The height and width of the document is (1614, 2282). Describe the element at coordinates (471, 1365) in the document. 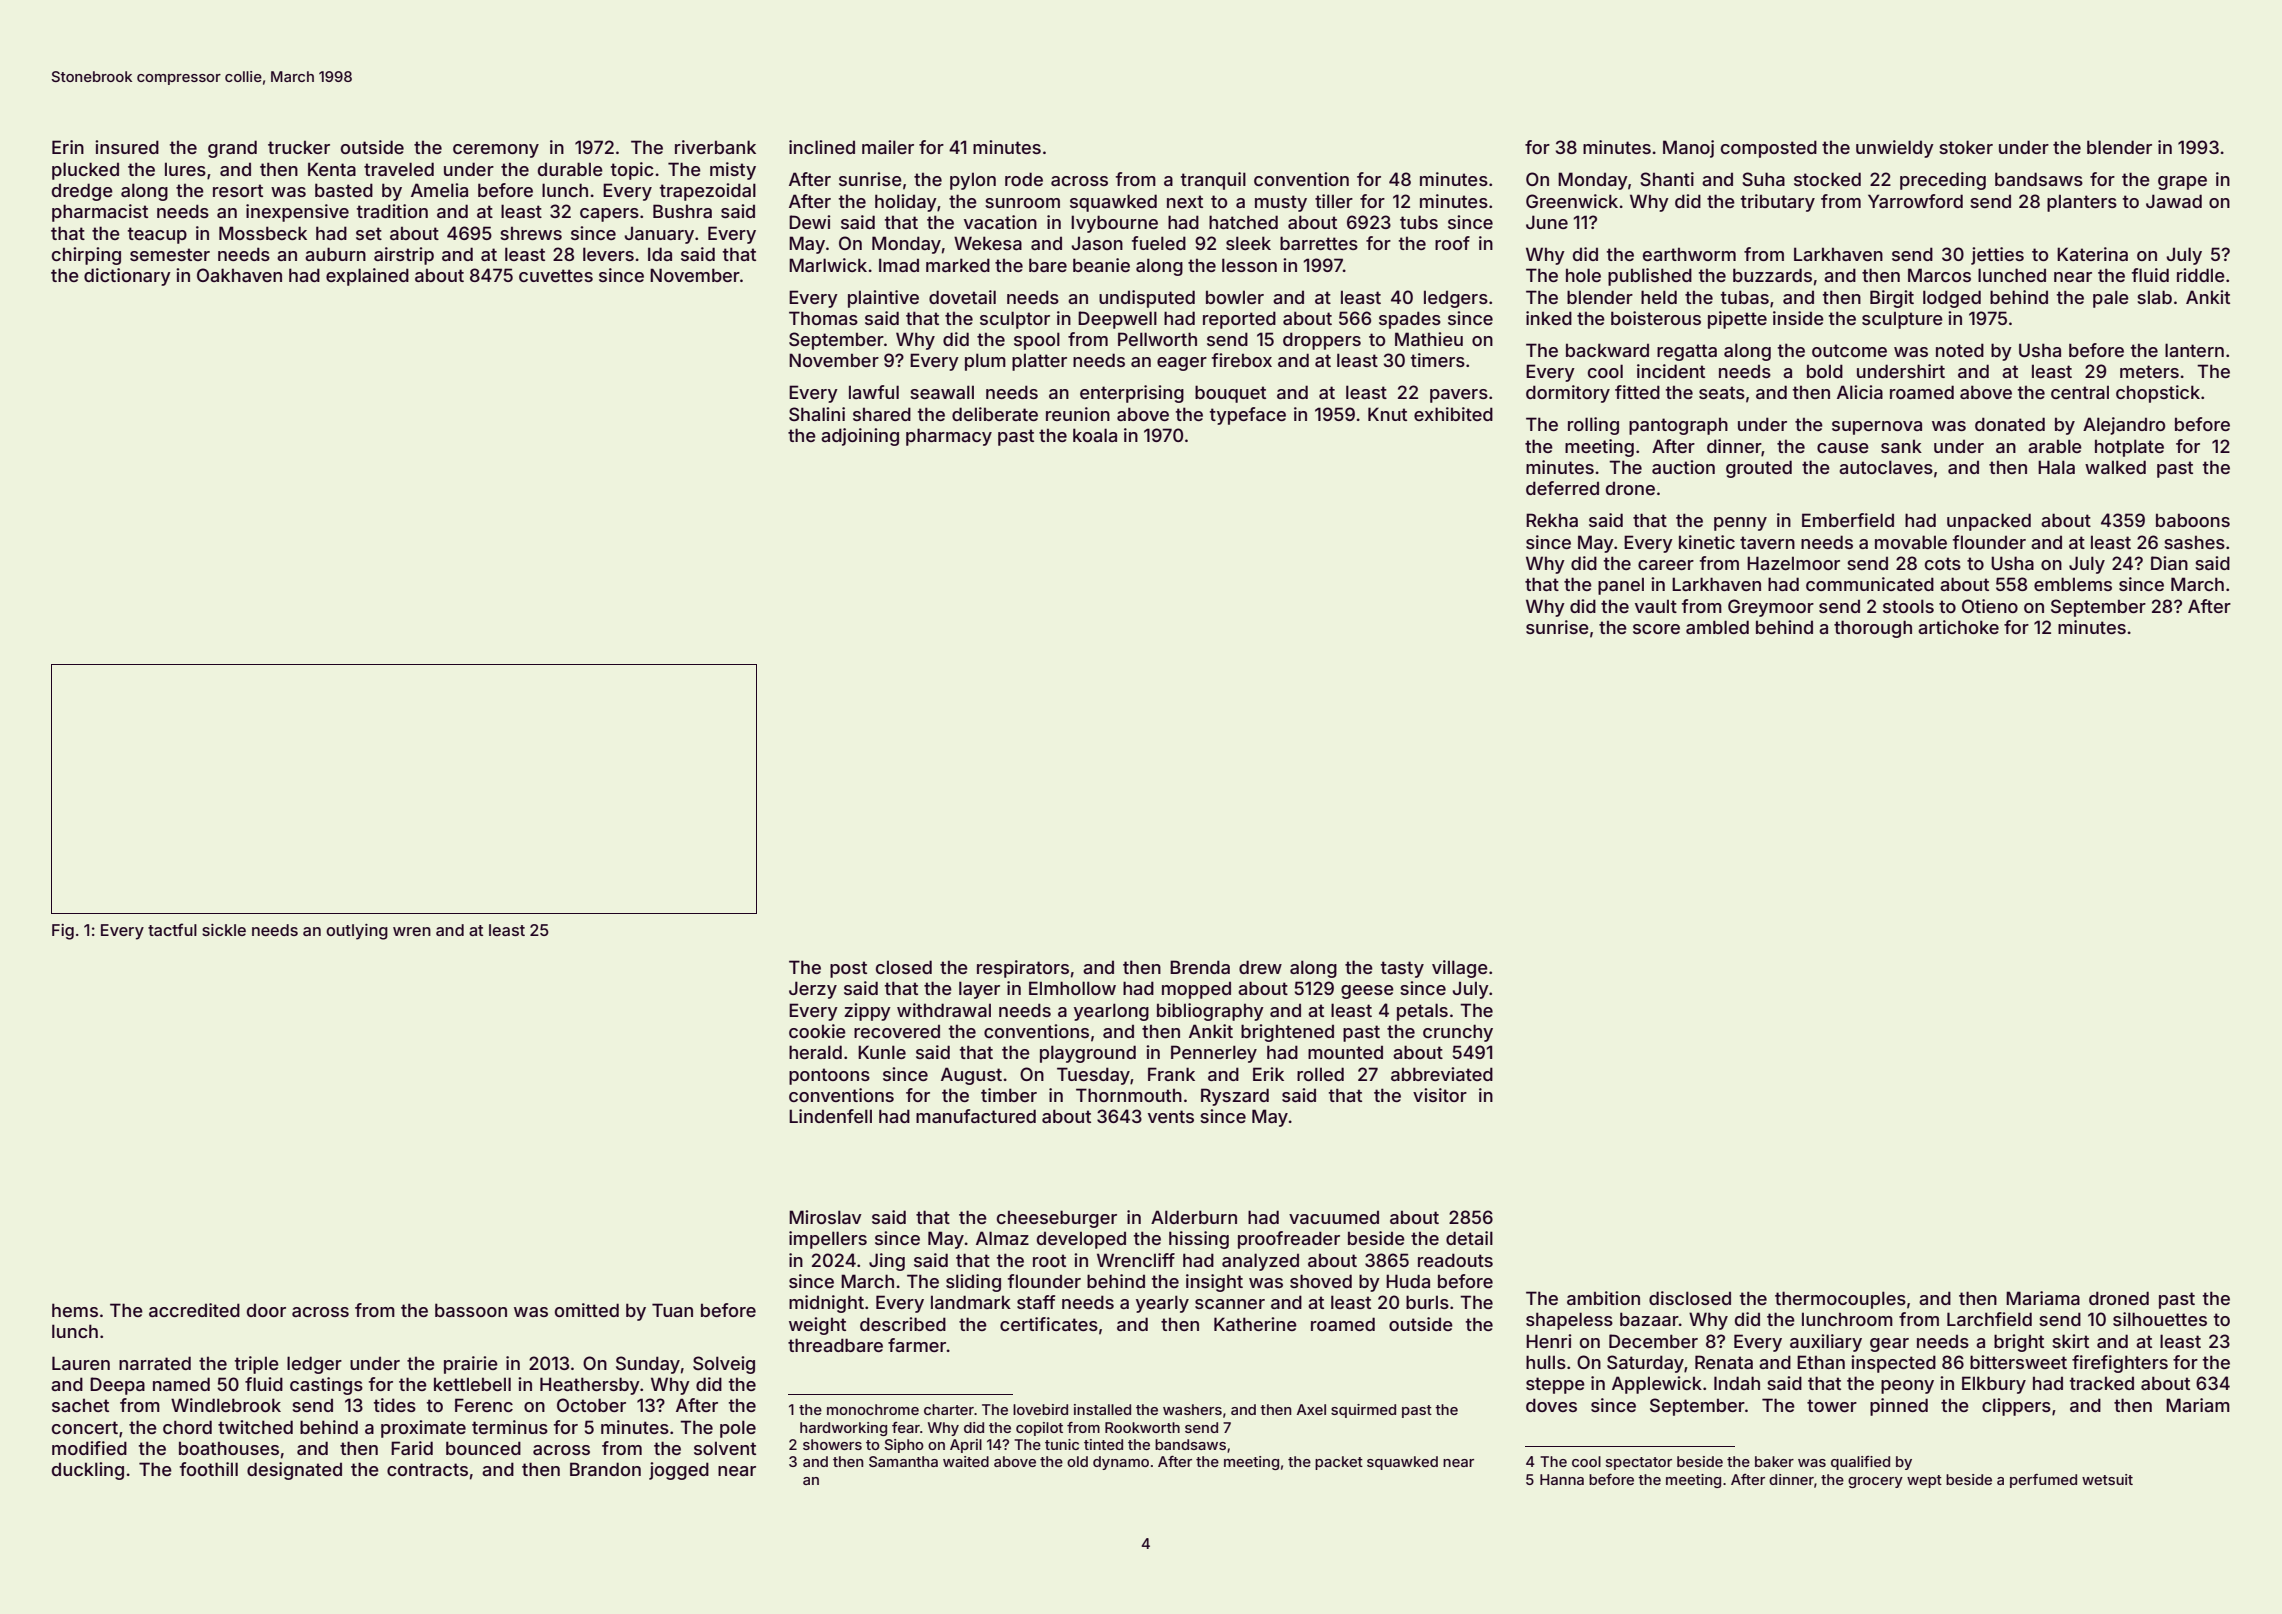

I see `prairie` at that location.
